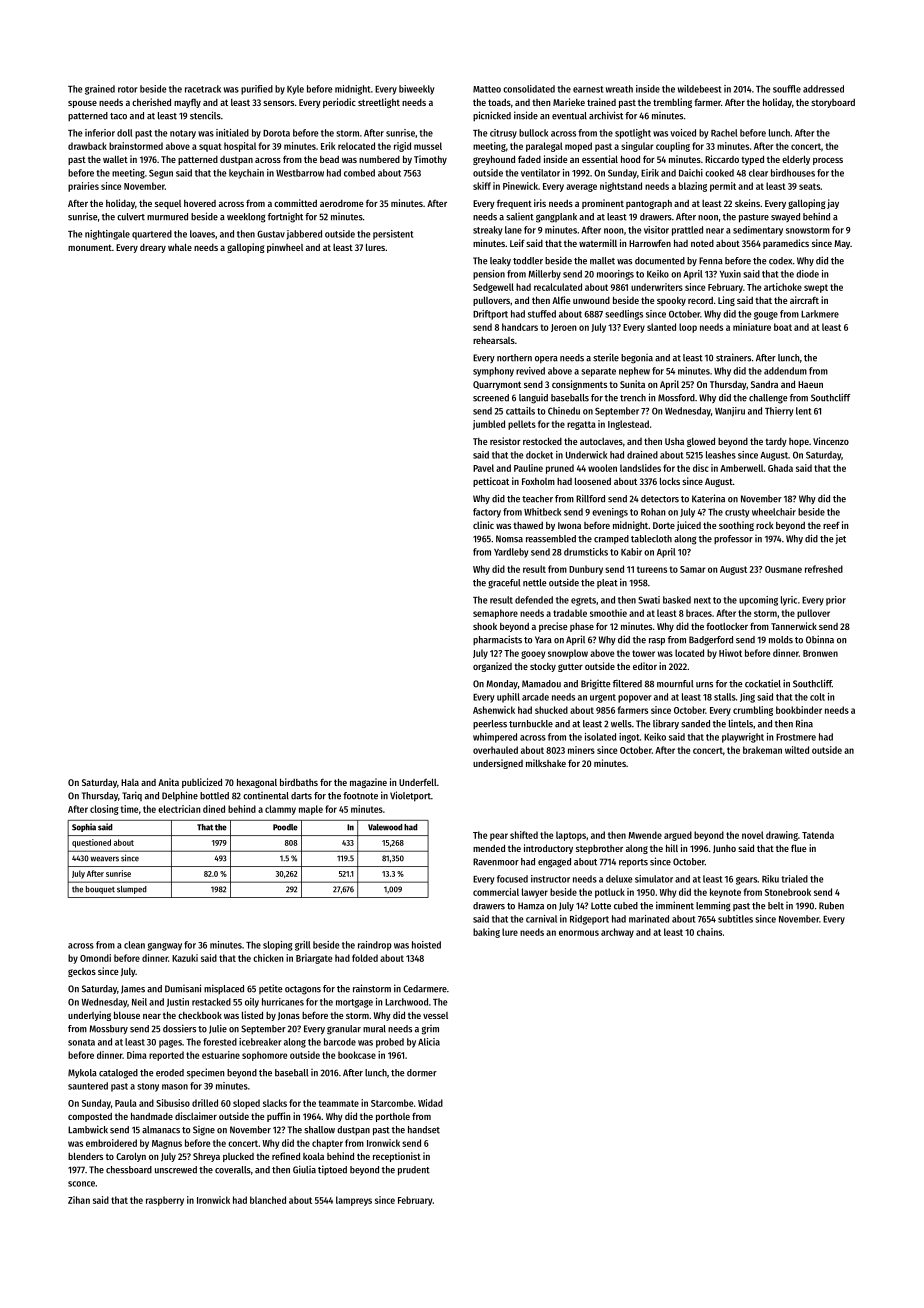 This image has height=1308, width=924. What do you see at coordinates (529, 159) in the image?
I see `faded` at bounding box center [529, 159].
